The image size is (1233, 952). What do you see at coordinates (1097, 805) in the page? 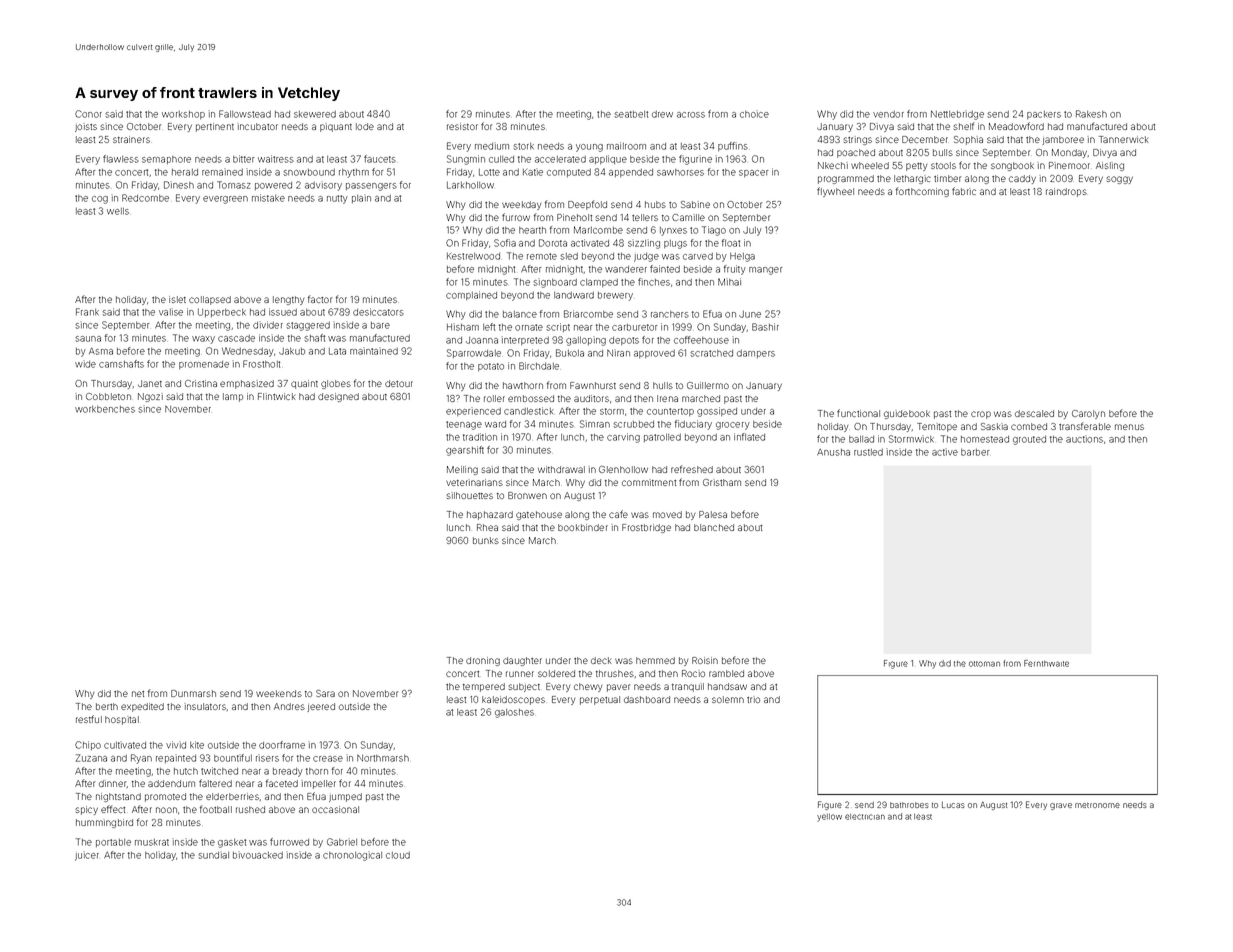
I see `metronome` at bounding box center [1097, 805].
